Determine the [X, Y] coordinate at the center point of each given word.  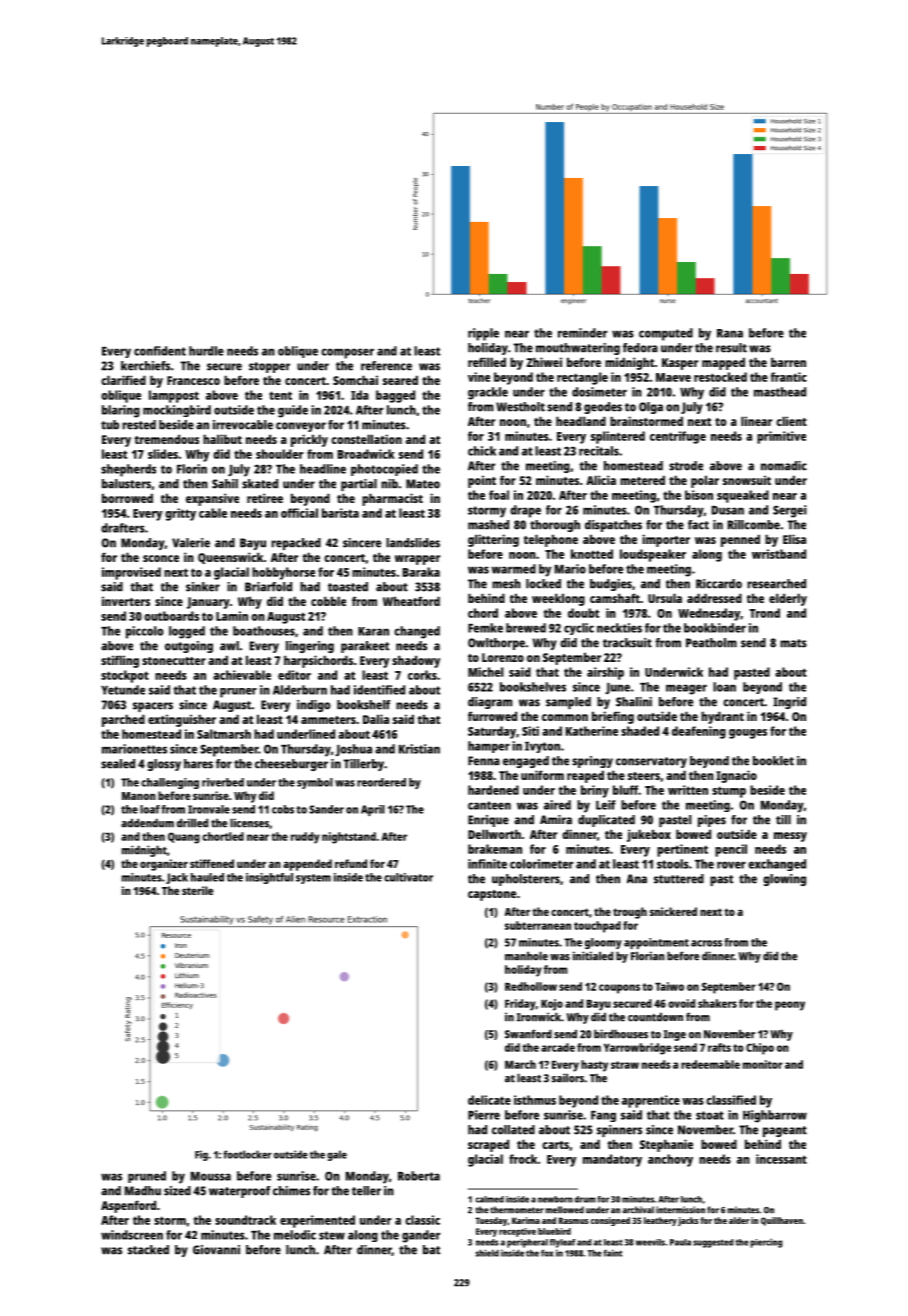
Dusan [728, 510]
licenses [249, 823]
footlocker [247, 1154]
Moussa [211, 1176]
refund [351, 863]
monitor [763, 1064]
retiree [265, 498]
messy [790, 837]
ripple [483, 334]
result [731, 348]
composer [347, 353]
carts [555, 1145]
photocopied [384, 470]
